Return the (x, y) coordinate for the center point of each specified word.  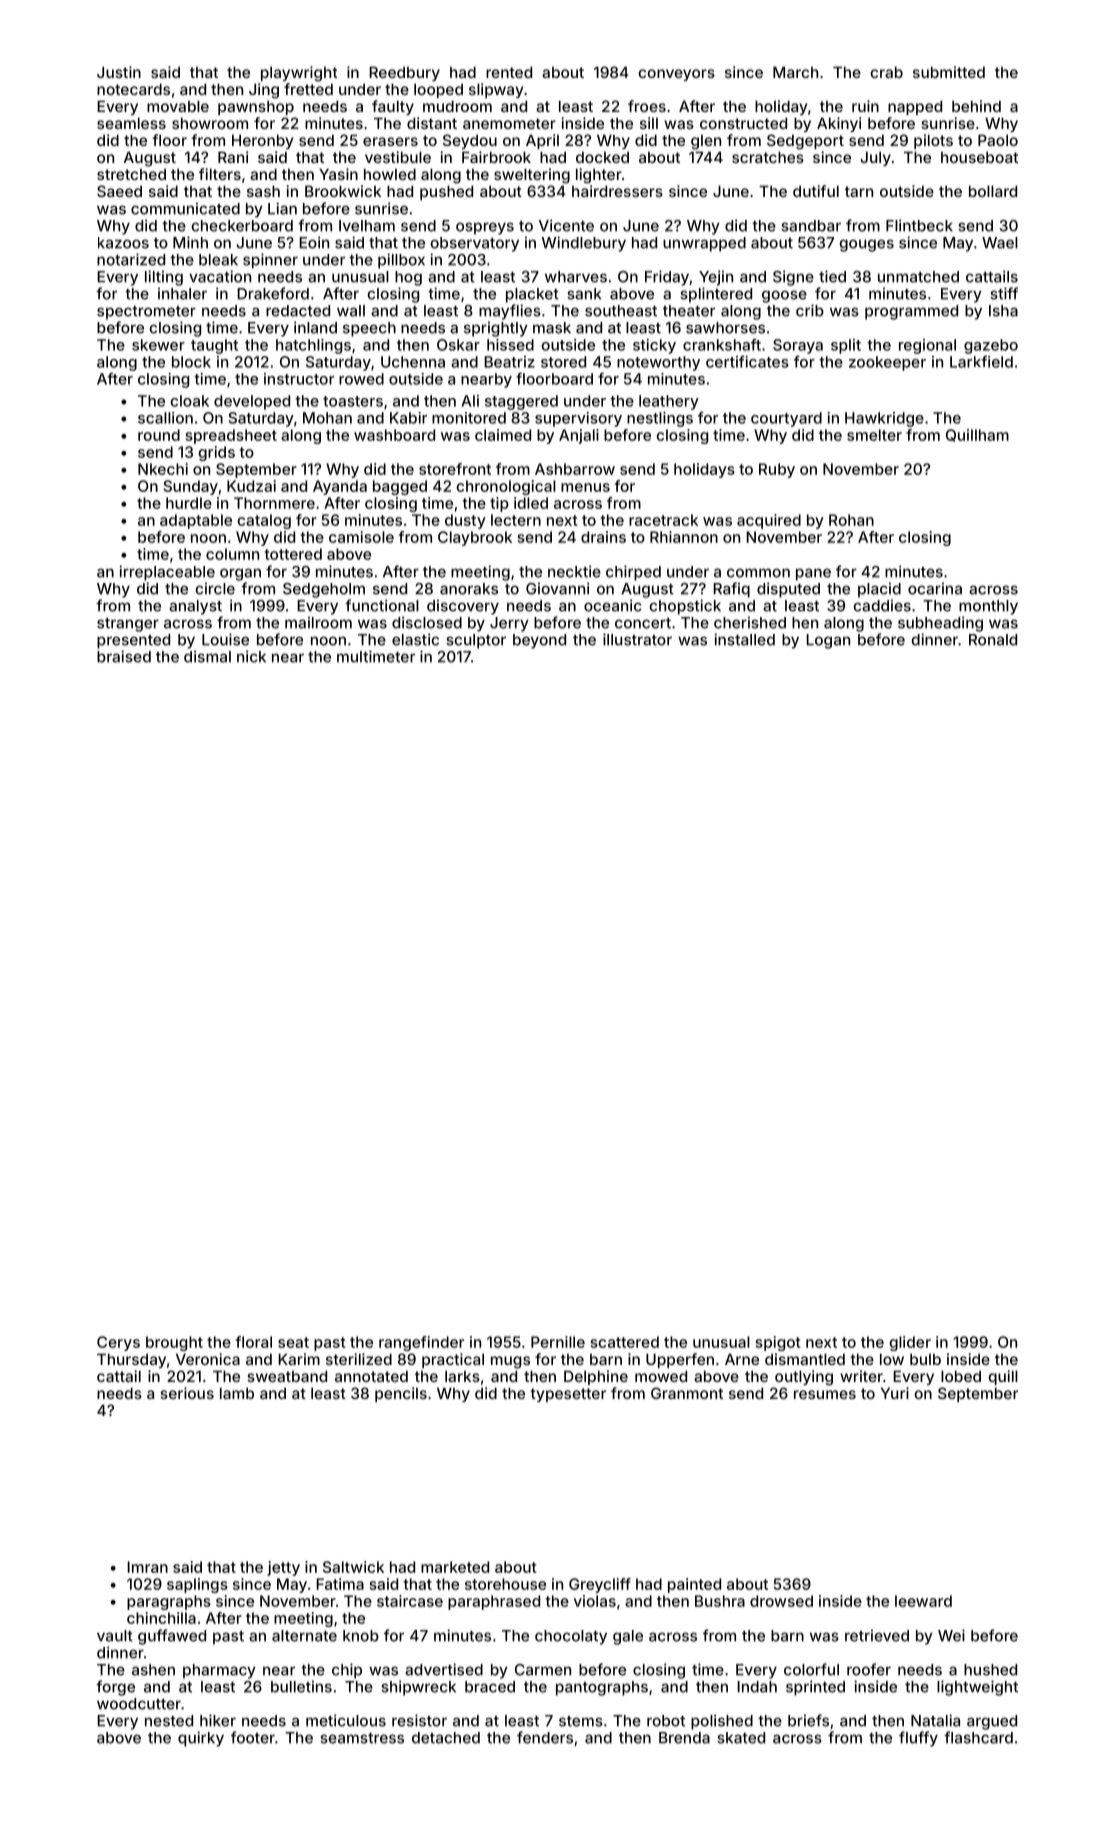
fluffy (918, 1739)
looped (438, 90)
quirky (201, 1739)
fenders (545, 1737)
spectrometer (146, 313)
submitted (949, 72)
